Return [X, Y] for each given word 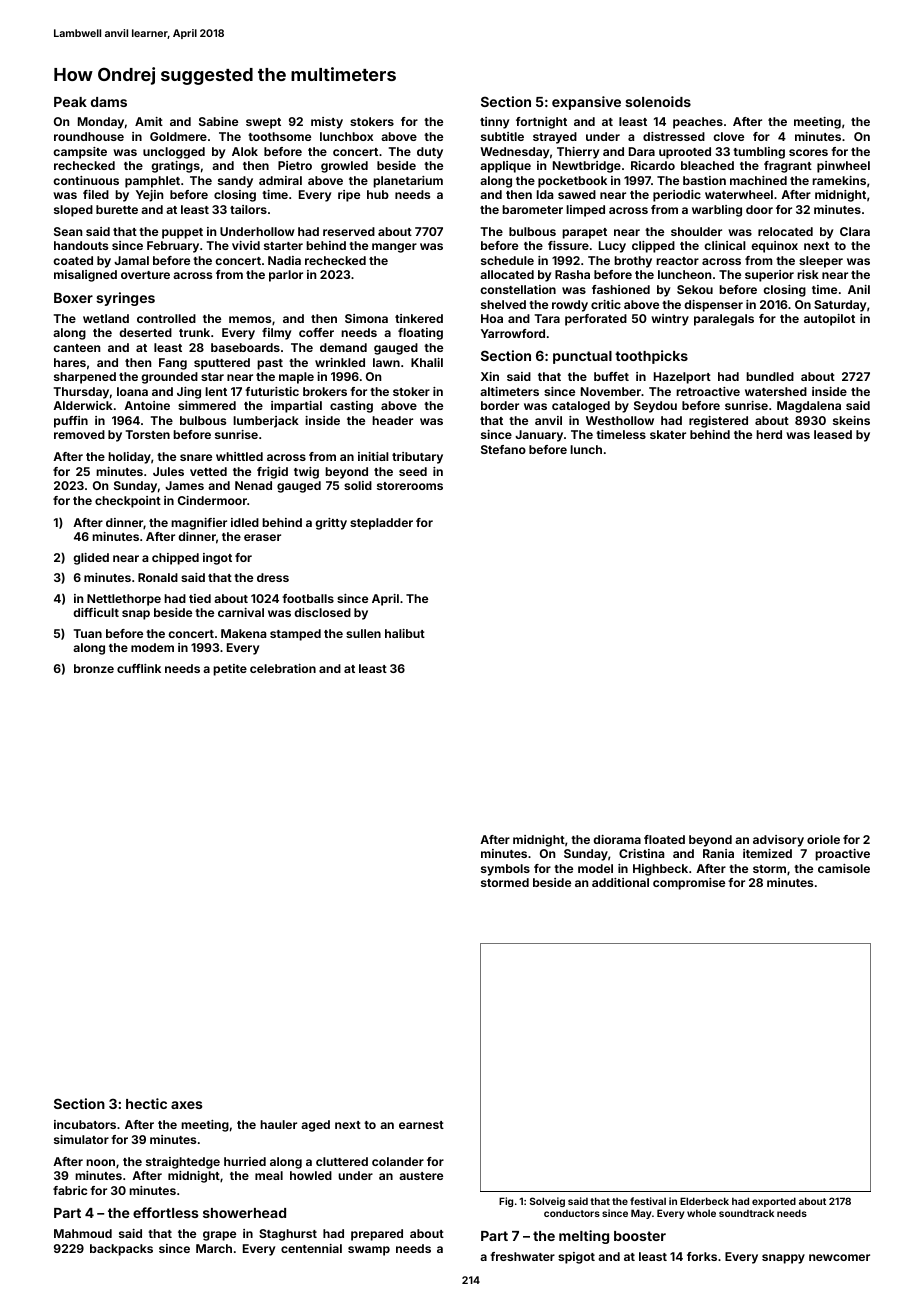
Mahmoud [83, 1233]
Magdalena [809, 407]
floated [664, 839]
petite [230, 670]
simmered [207, 405]
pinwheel [843, 167]
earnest [421, 1125]
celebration [283, 668]
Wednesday [514, 153]
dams [109, 102]
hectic [146, 1103]
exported [774, 1202]
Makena [243, 633]
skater [668, 434]
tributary [417, 458]
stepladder [381, 524]
